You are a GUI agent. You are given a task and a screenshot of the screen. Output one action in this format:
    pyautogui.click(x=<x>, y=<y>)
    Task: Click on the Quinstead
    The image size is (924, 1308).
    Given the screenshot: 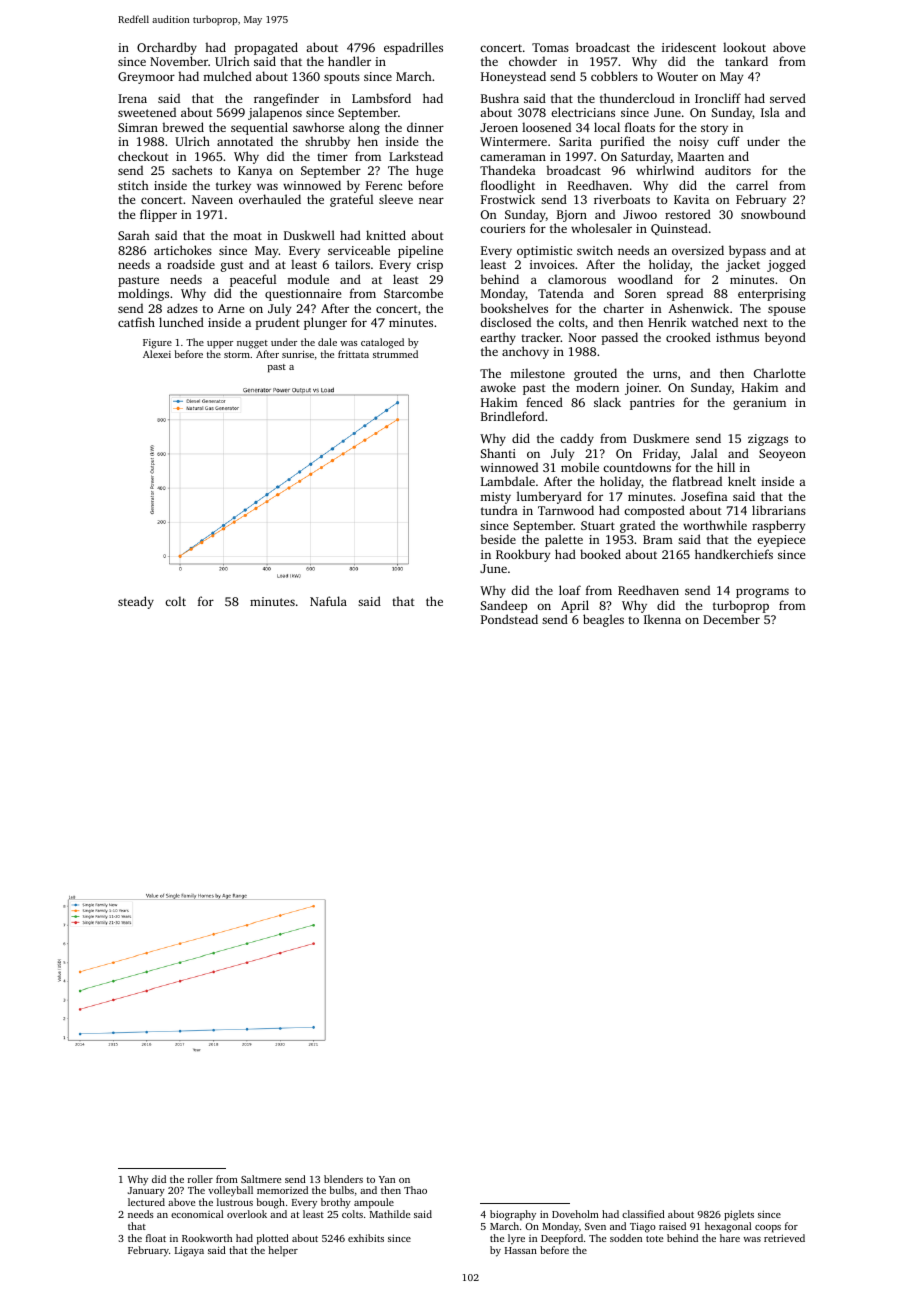 What is the action you would take?
    pyautogui.click(x=679, y=229)
